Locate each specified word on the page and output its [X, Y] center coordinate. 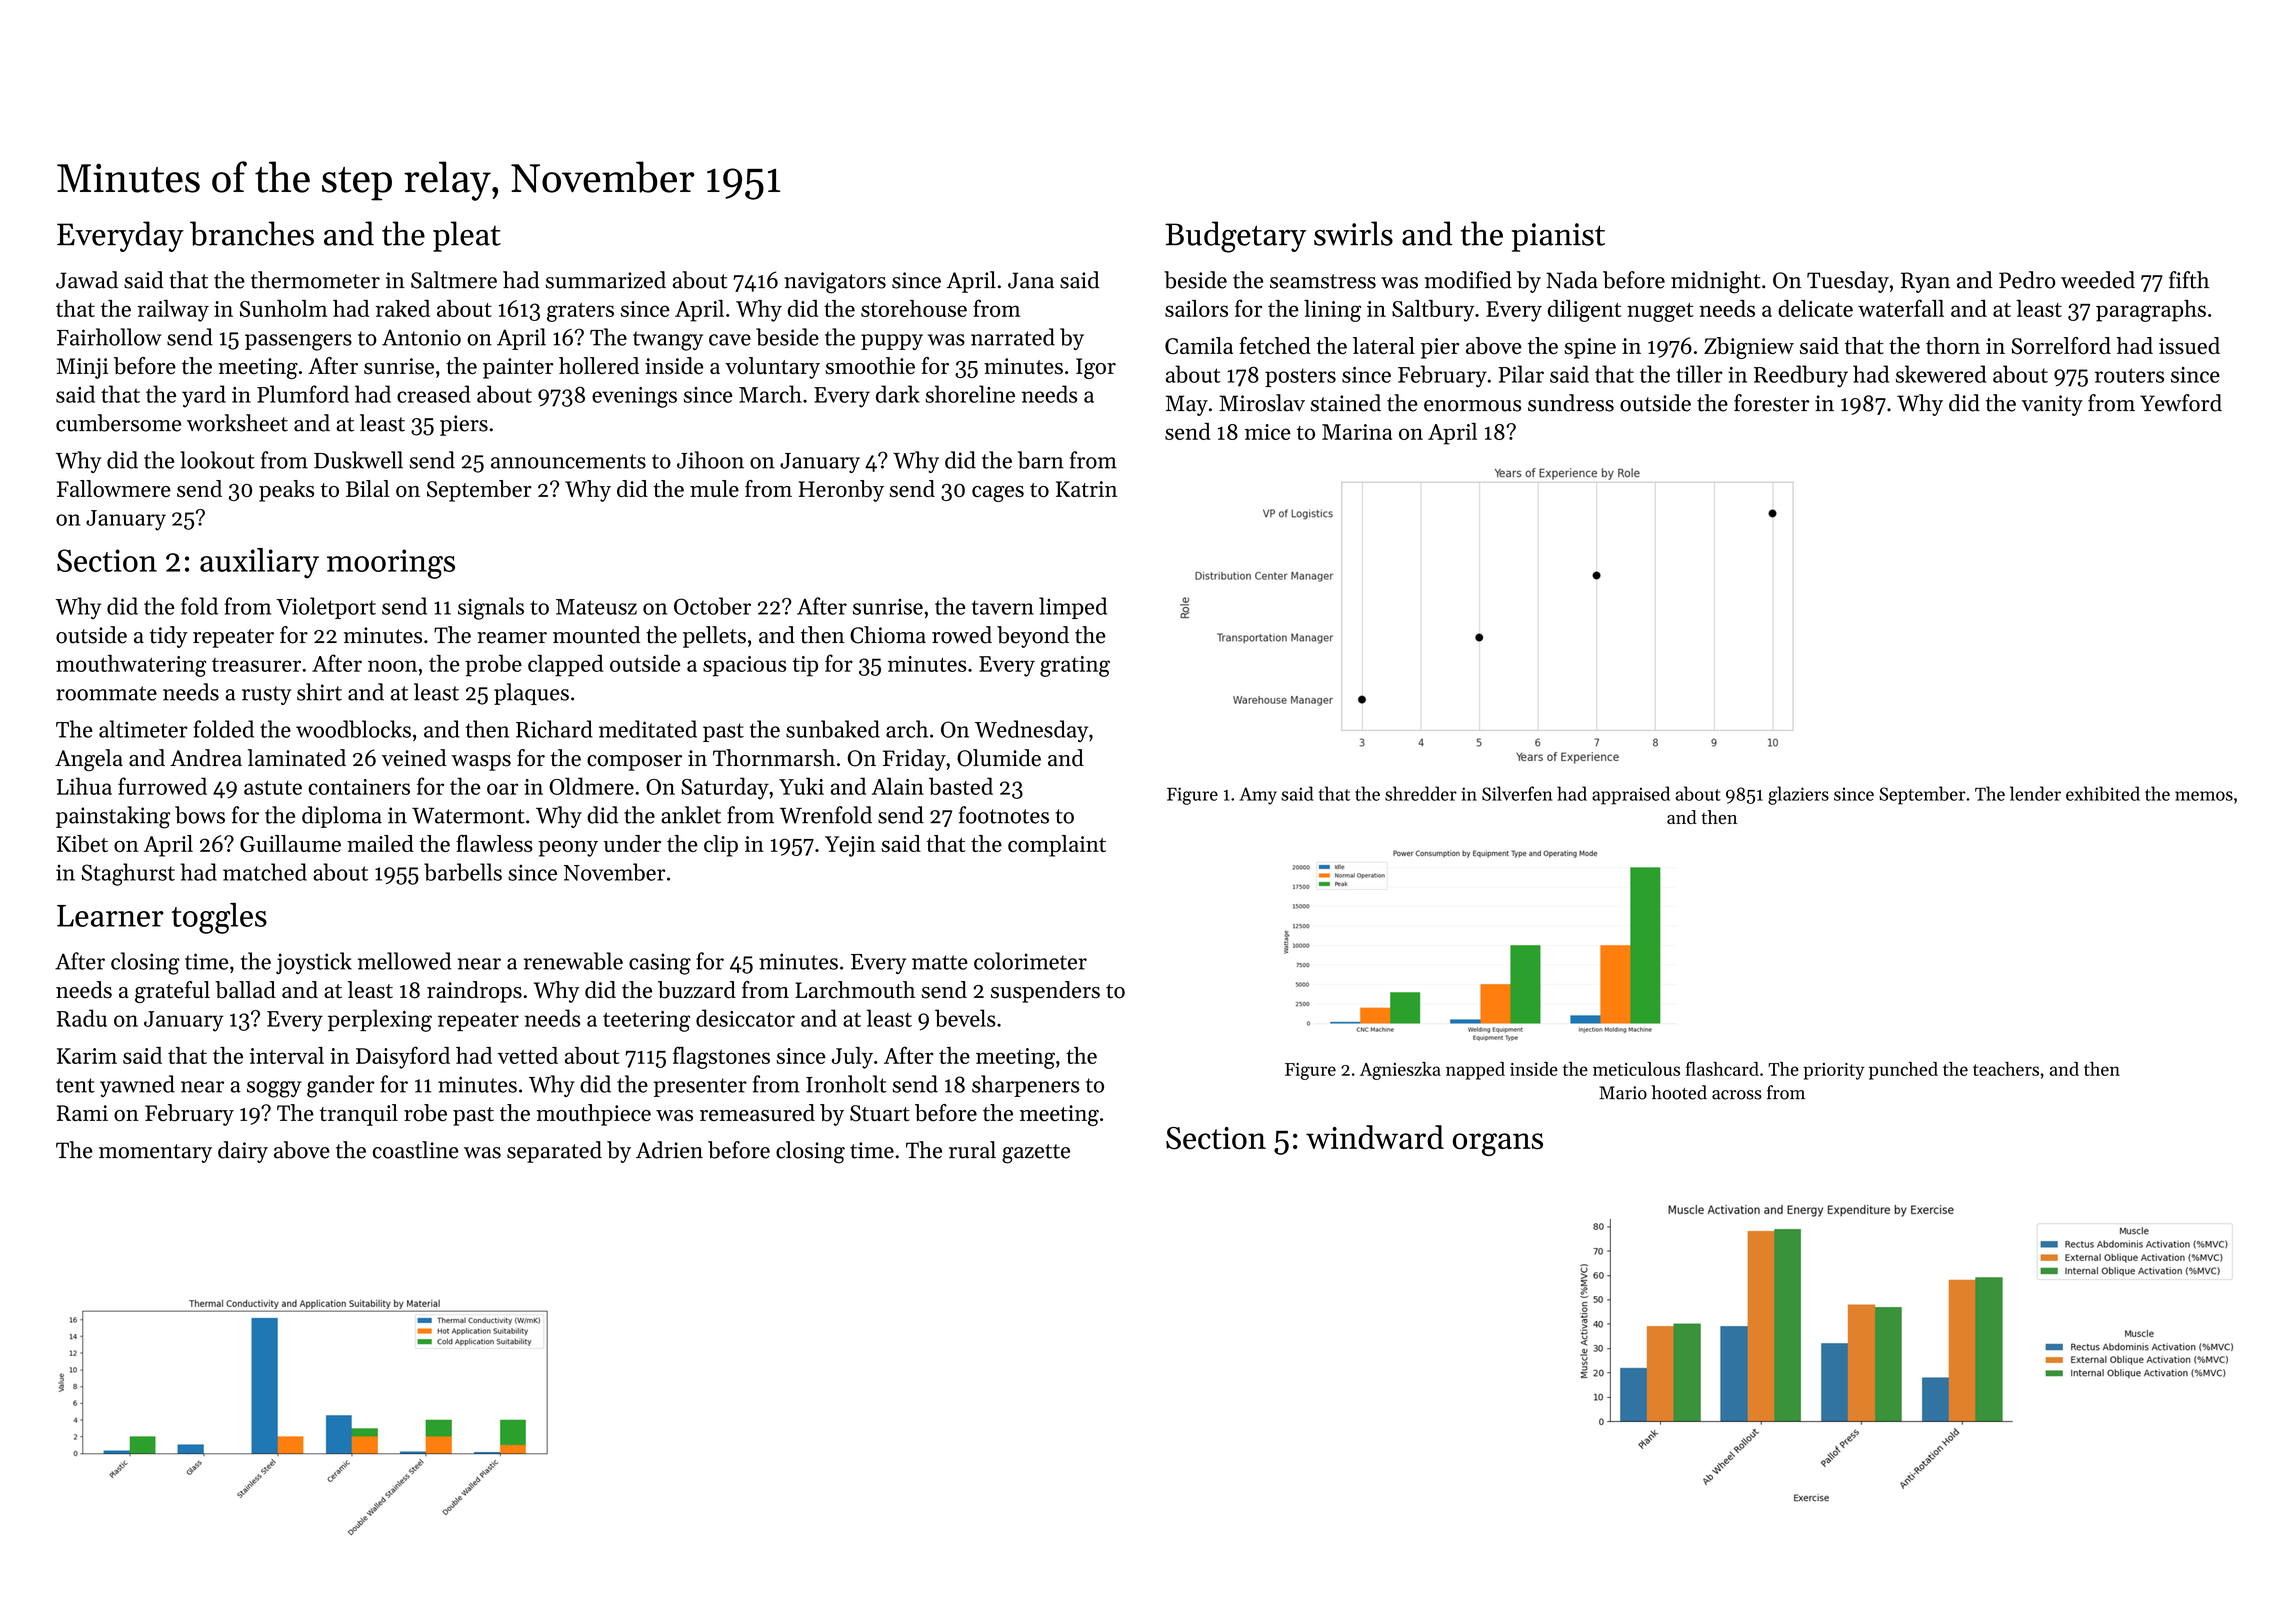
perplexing [380, 1020]
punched [1903, 1071]
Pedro [2027, 280]
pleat [467, 236]
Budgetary [1235, 237]
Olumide [999, 758]
